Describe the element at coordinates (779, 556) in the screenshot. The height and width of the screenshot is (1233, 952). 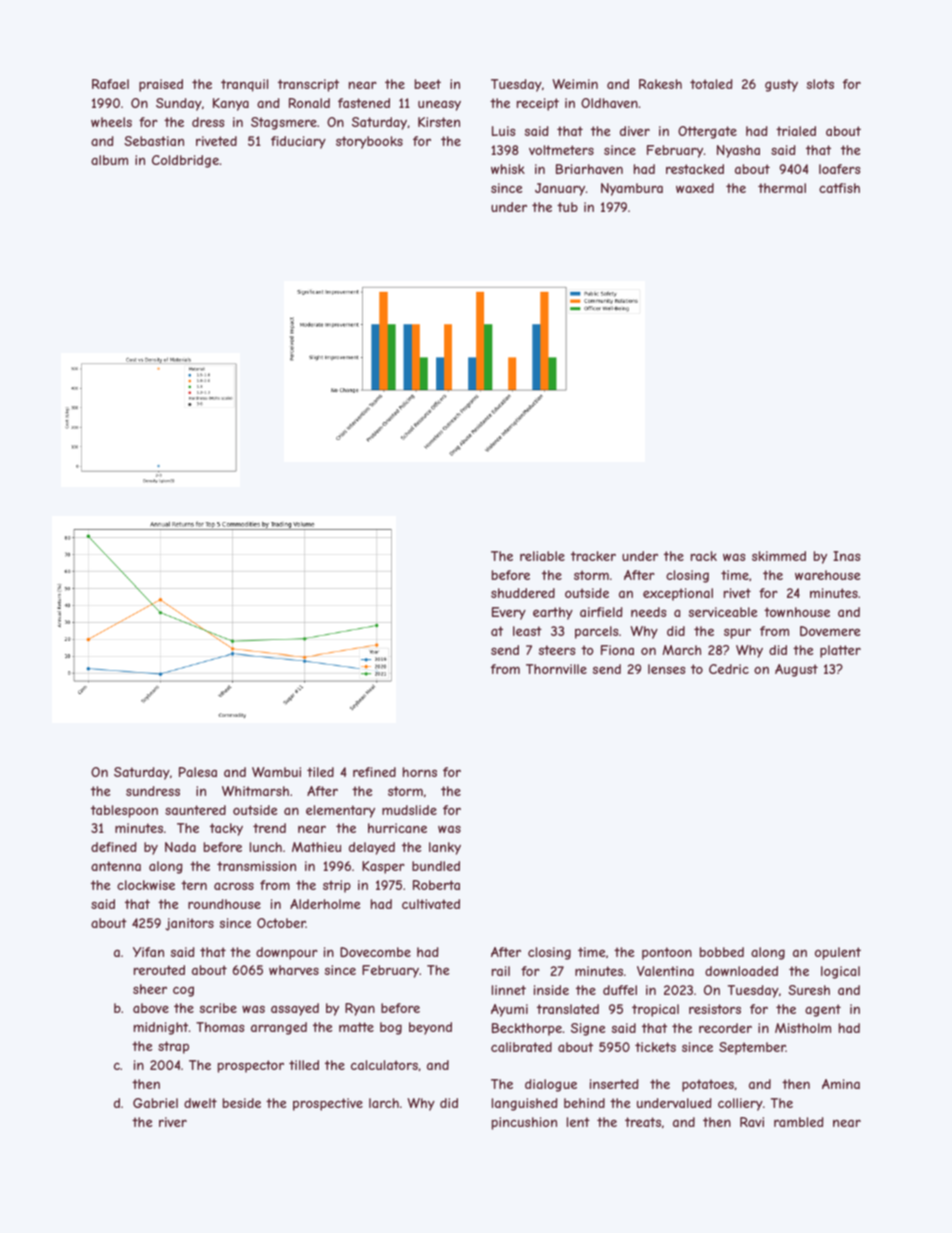
I see `skimmed` at that location.
